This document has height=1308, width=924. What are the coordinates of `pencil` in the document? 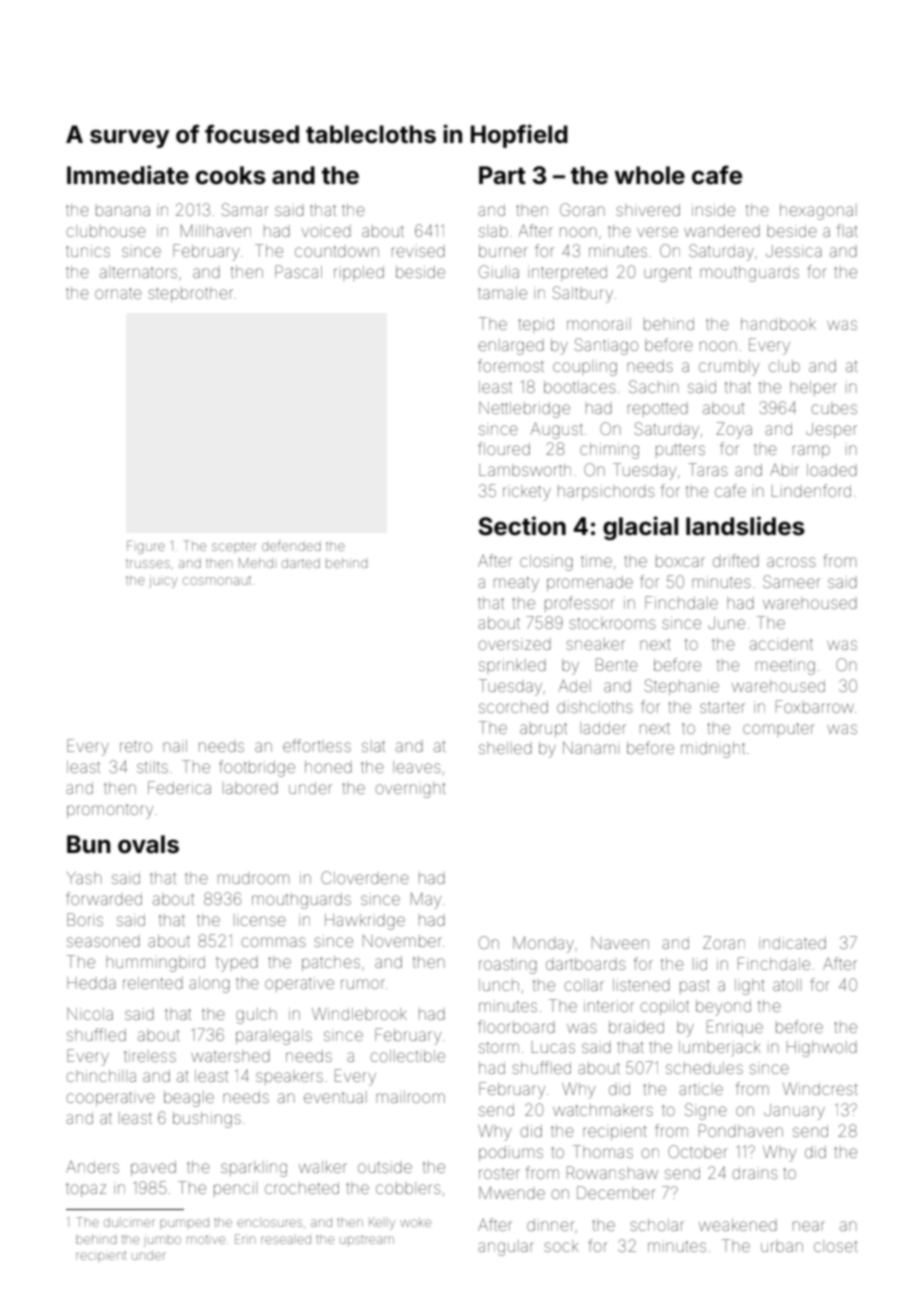 It's located at (235, 1189).
